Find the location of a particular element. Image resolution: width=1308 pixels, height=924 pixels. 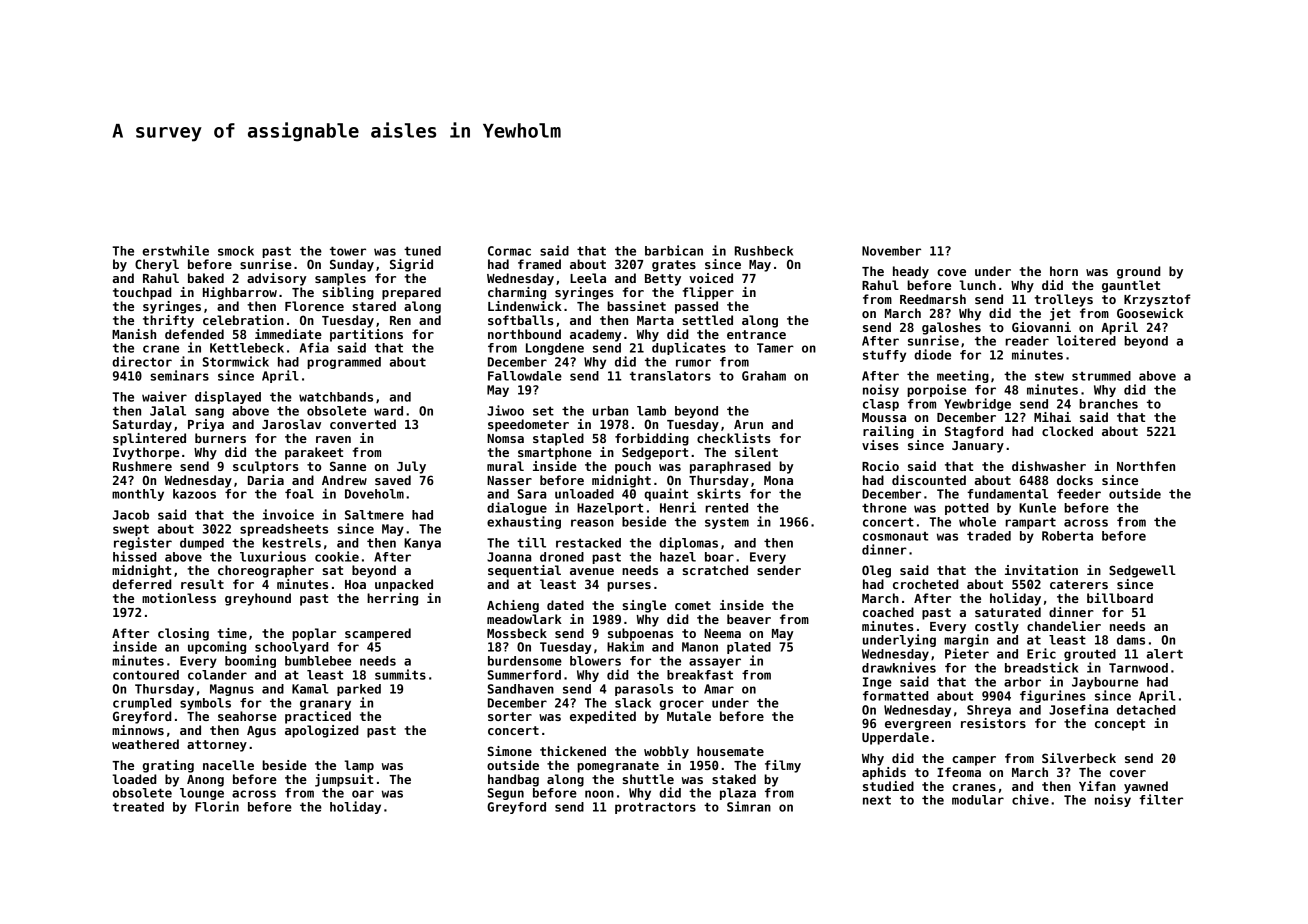

barbican is located at coordinates (674, 250).
